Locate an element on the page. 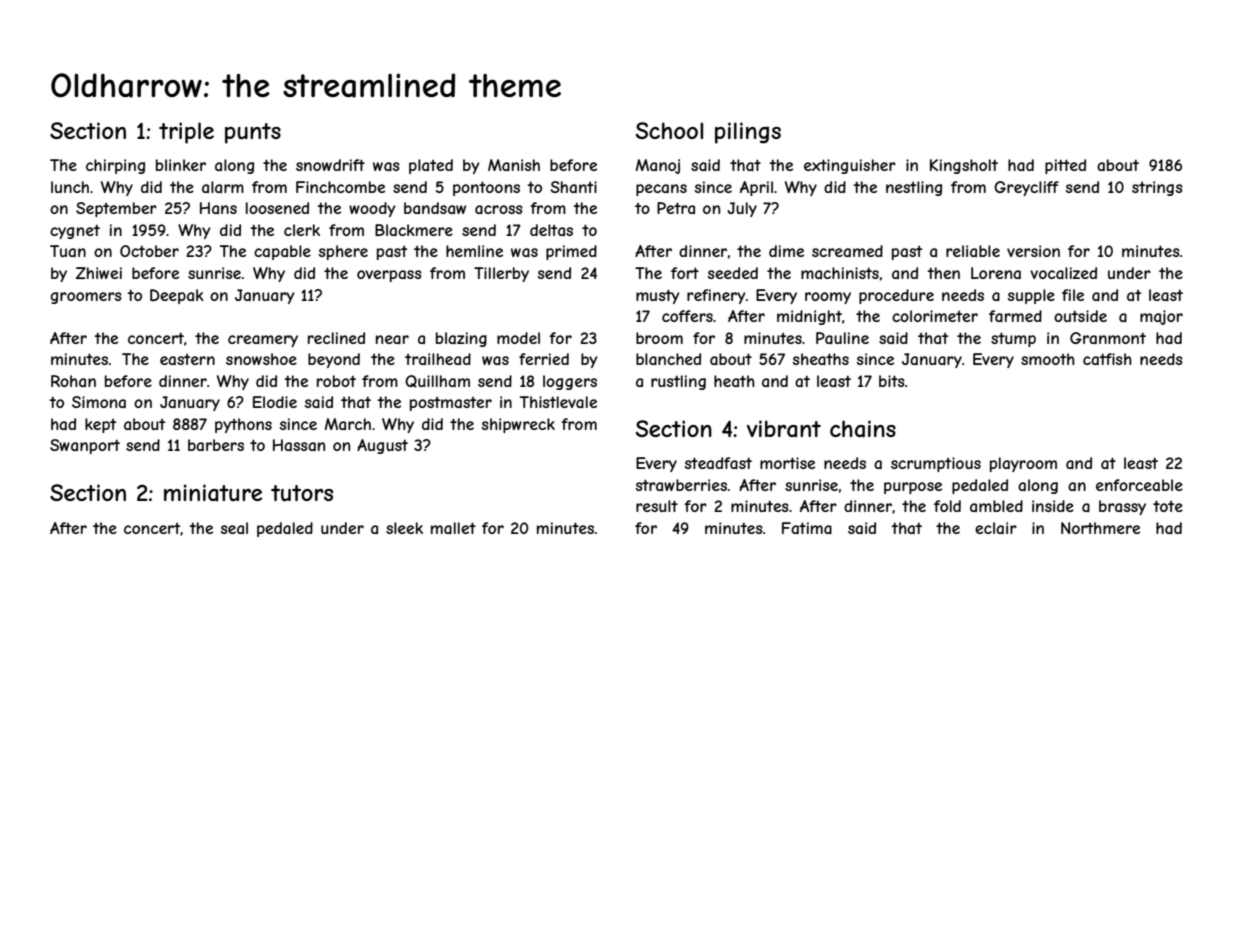 The width and height of the image is (1233, 952). Greycliff is located at coordinates (1026, 188).
